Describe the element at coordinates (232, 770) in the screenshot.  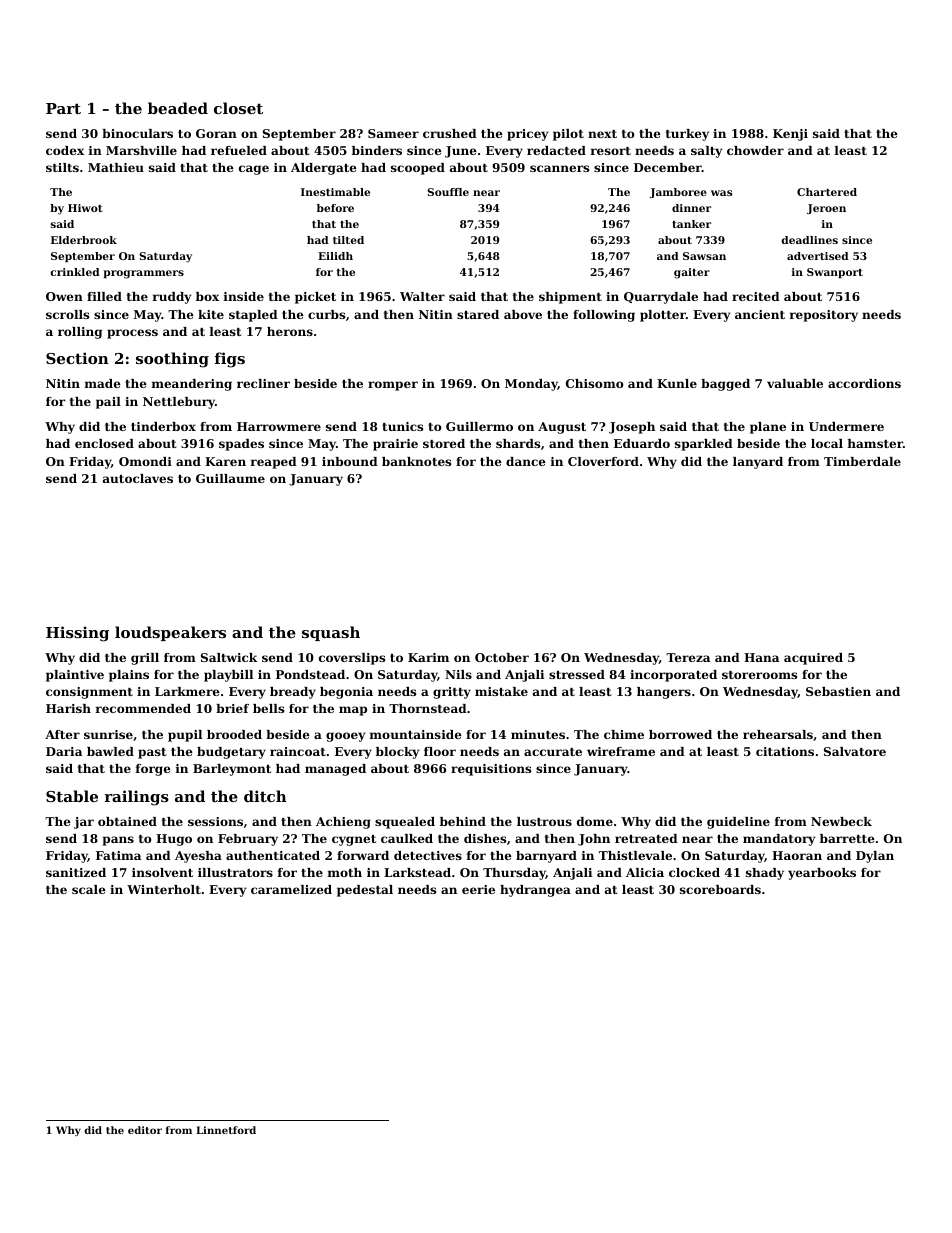
I see `Barleymont` at that location.
